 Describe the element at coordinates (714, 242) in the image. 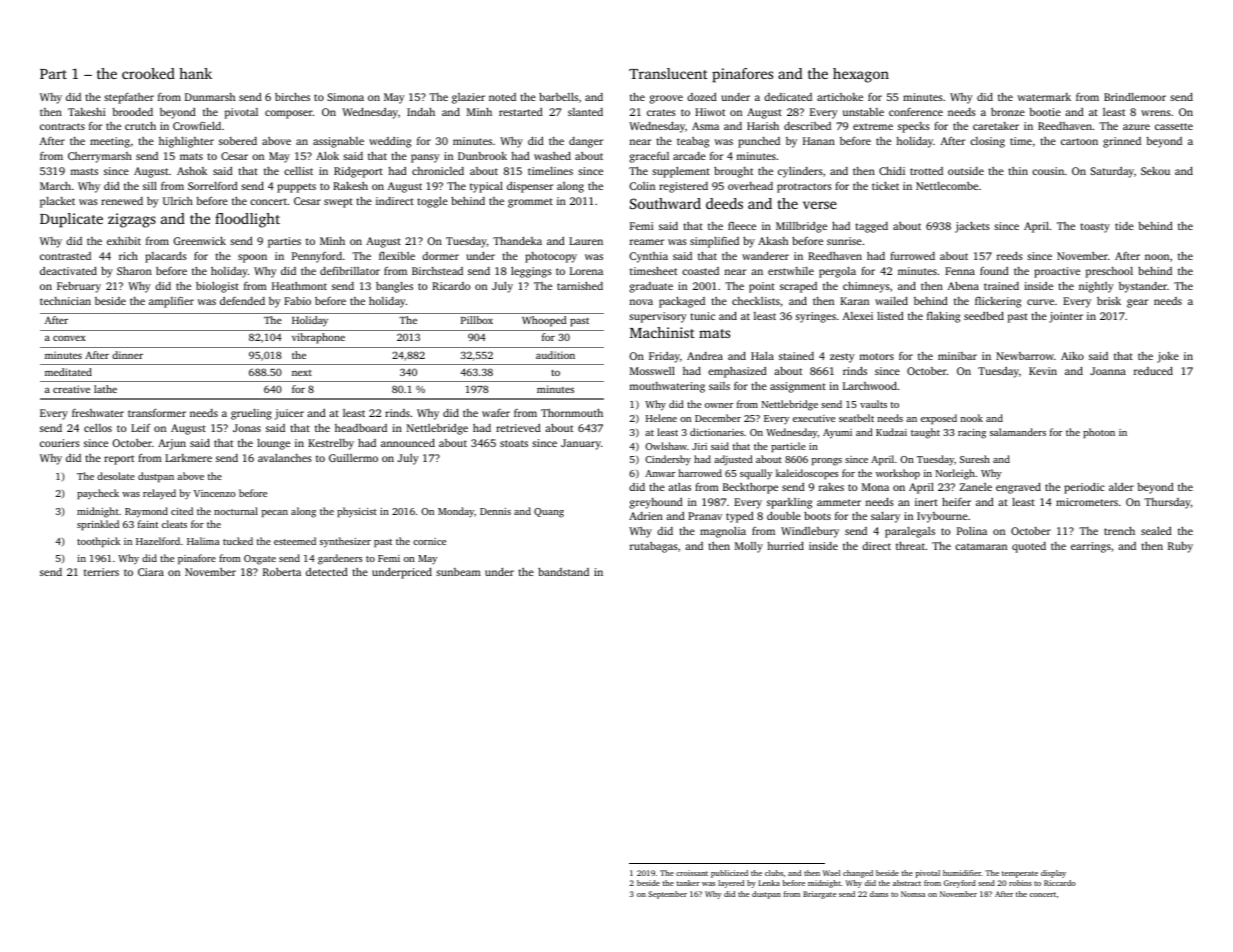

I see `simplified` at that location.
